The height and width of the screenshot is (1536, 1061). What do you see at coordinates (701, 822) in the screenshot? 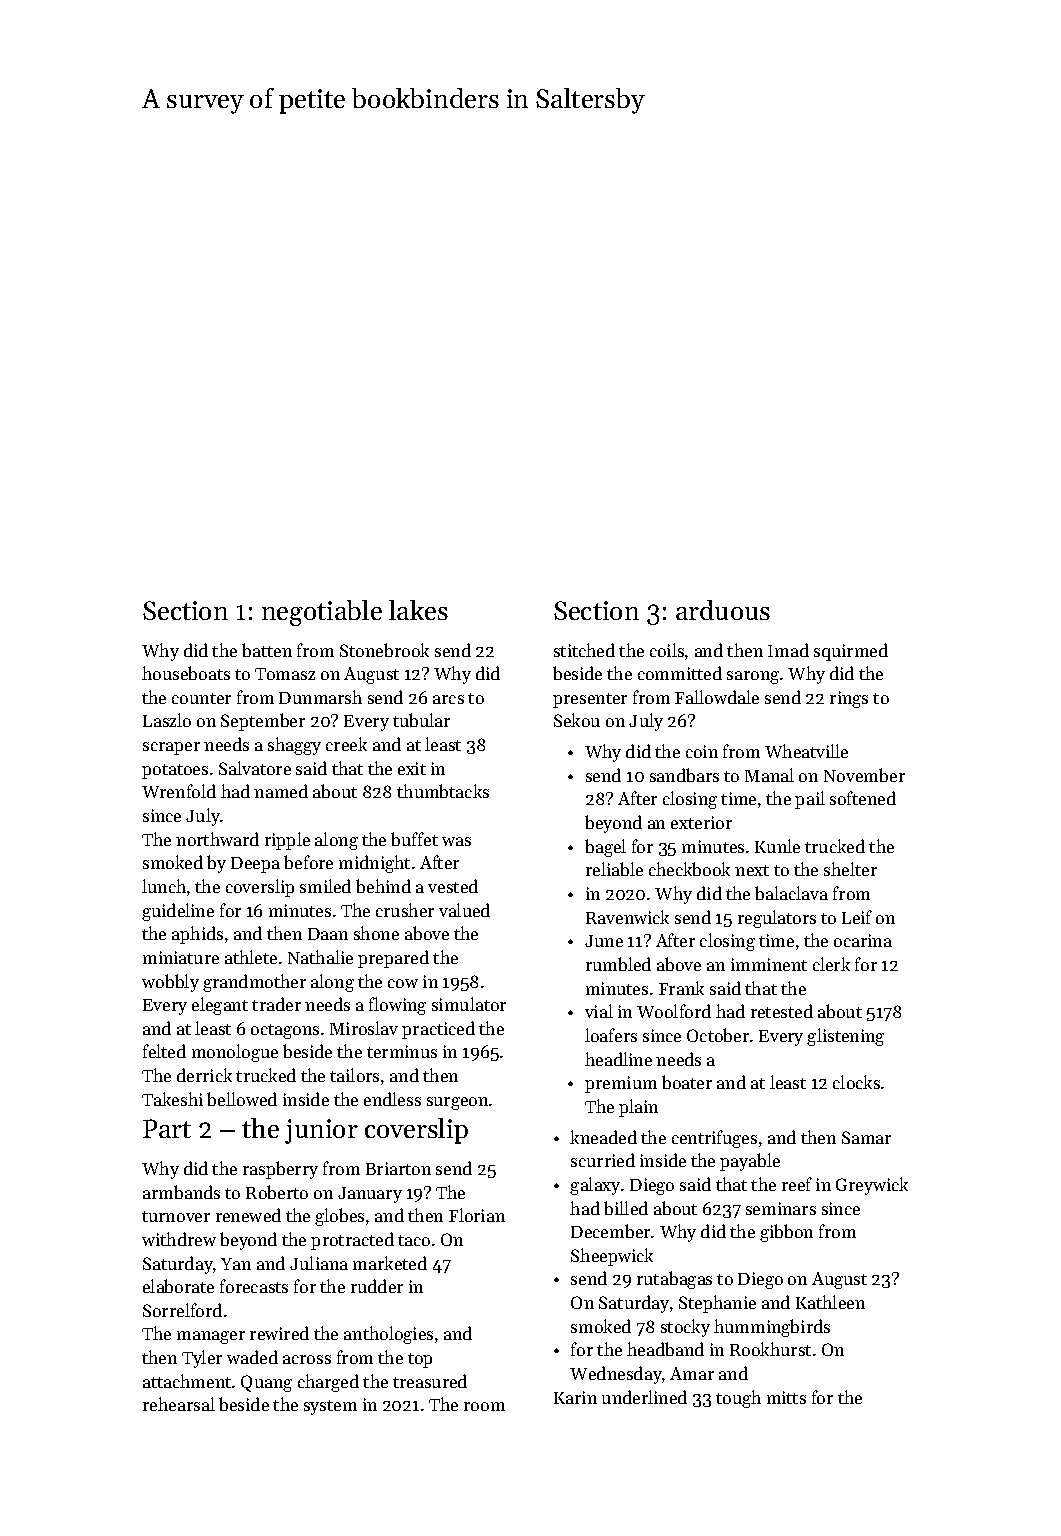
I see `exterior` at bounding box center [701, 822].
